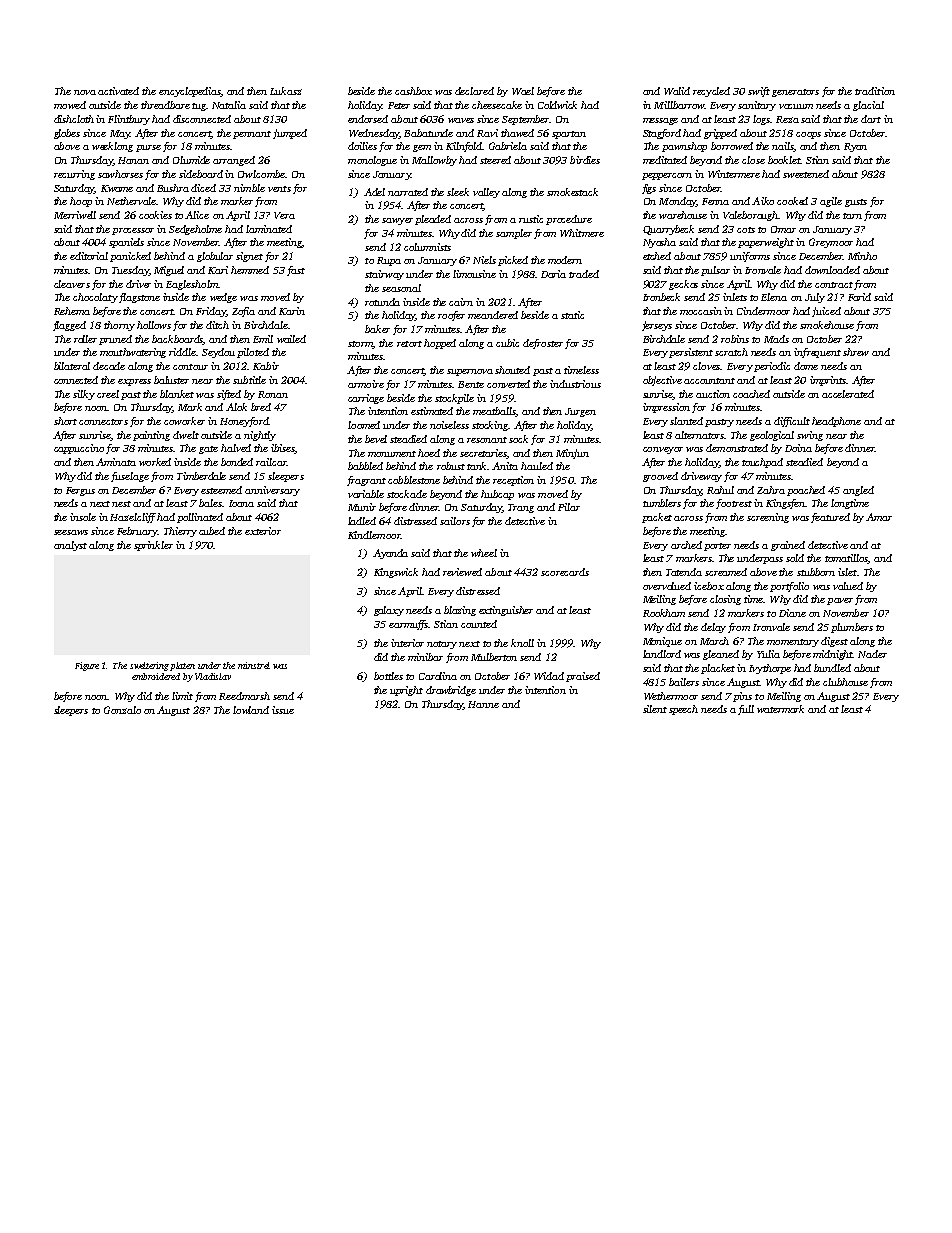  What do you see at coordinates (711, 92) in the page?
I see `recycled` at bounding box center [711, 92].
